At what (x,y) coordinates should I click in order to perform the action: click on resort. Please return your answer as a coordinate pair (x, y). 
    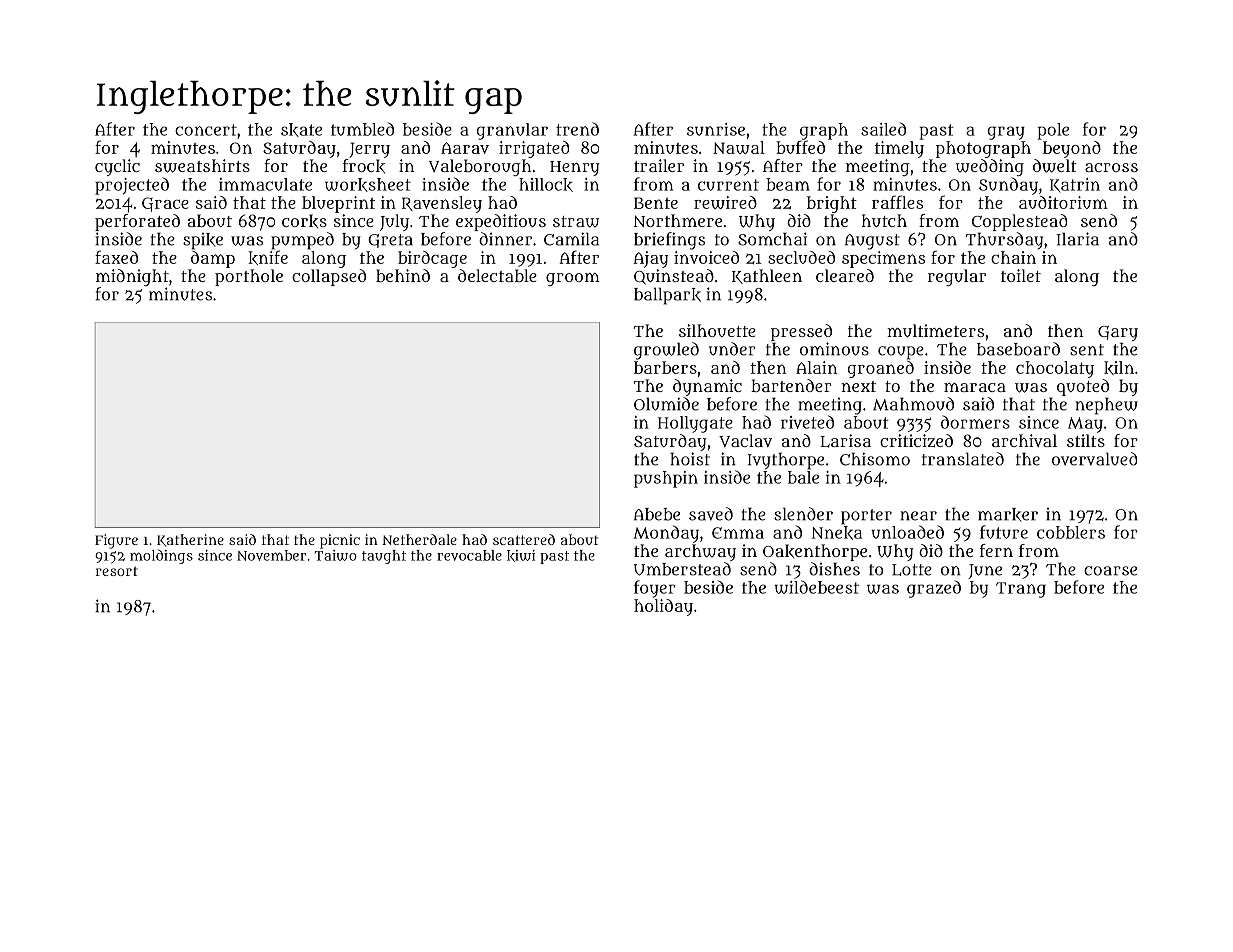
    Looking at the image, I should click on (117, 571).
